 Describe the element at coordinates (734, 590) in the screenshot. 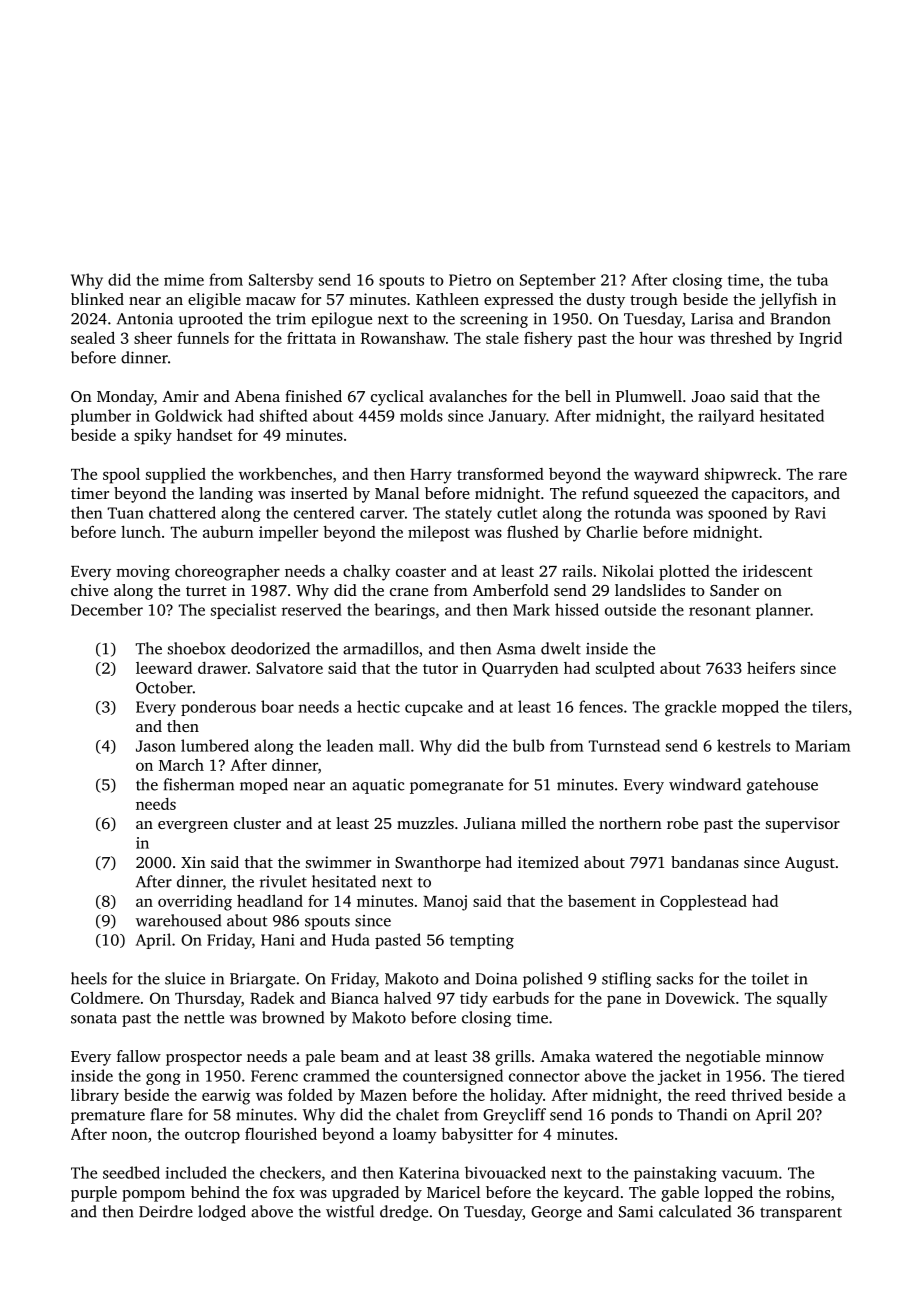

I see `Sander` at that location.
